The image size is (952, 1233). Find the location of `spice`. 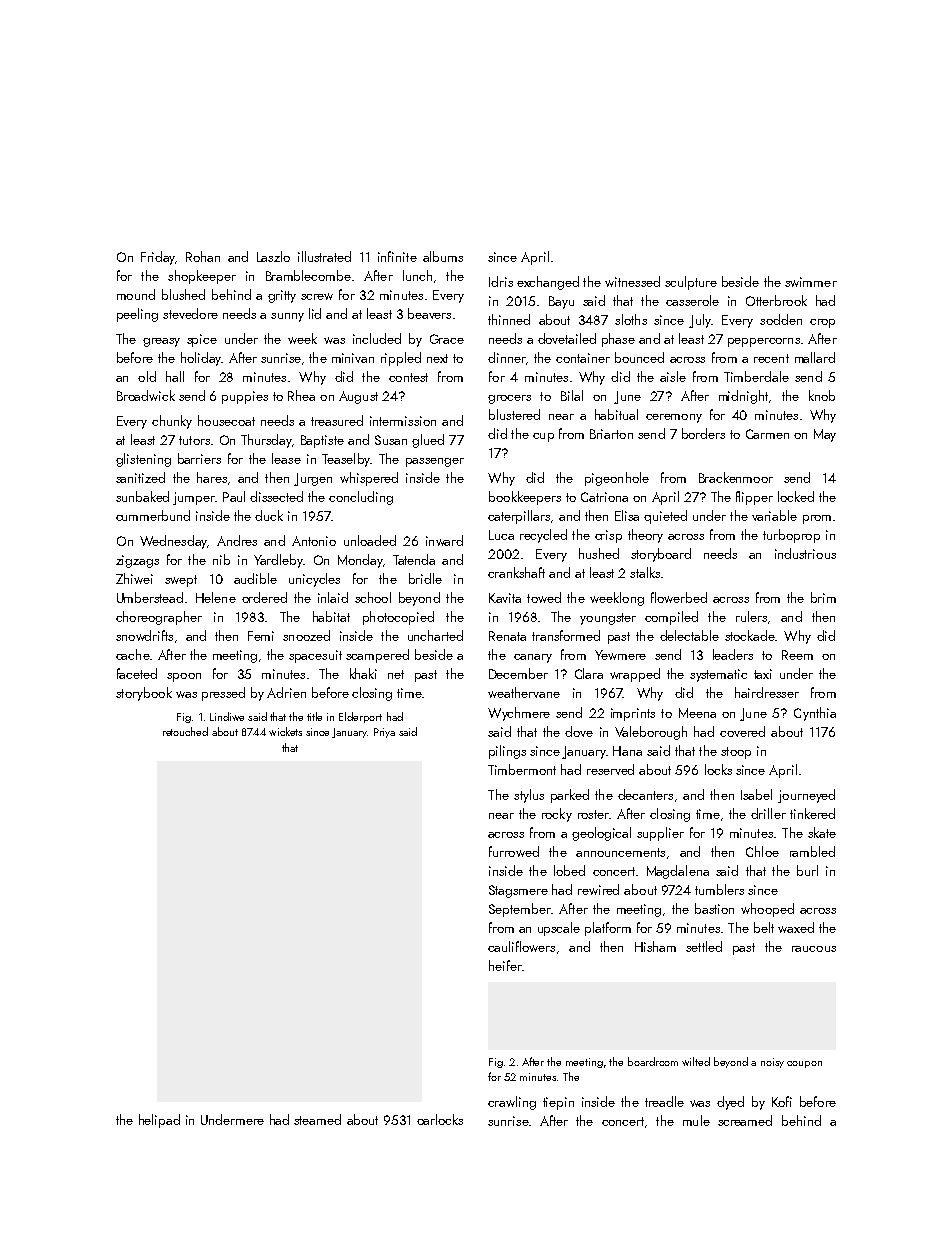

spice is located at coordinates (202, 340).
